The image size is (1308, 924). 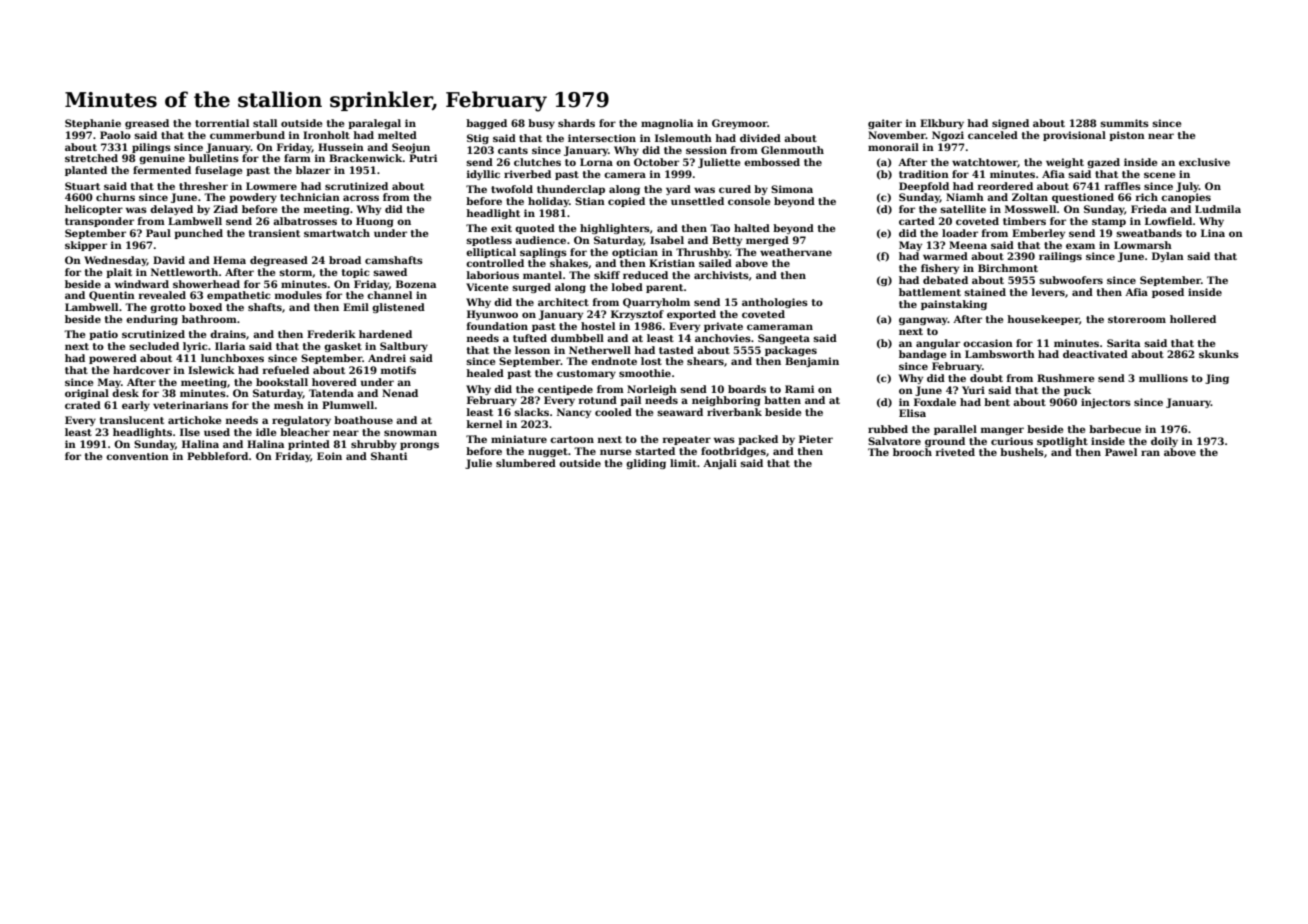 What do you see at coordinates (162, 295) in the screenshot?
I see `revealed` at bounding box center [162, 295].
